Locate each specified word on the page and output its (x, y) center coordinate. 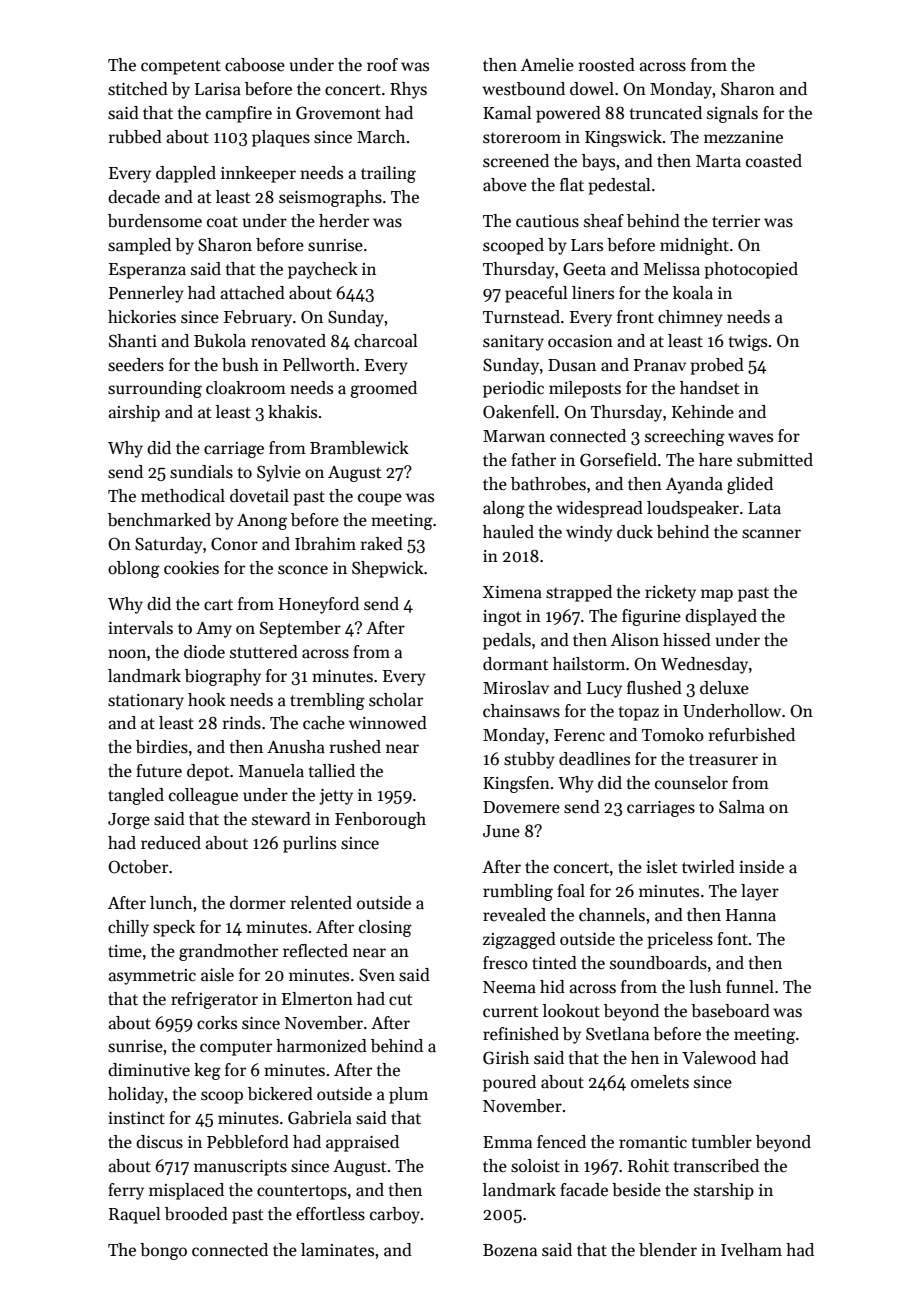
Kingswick (623, 138)
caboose (255, 65)
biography (223, 677)
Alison (635, 639)
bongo (163, 1251)
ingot (502, 618)
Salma (742, 807)
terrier (736, 221)
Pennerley (146, 294)
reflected (315, 951)
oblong (134, 569)
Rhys (408, 90)
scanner (771, 534)
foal (571, 890)
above (505, 185)
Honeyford (319, 605)
